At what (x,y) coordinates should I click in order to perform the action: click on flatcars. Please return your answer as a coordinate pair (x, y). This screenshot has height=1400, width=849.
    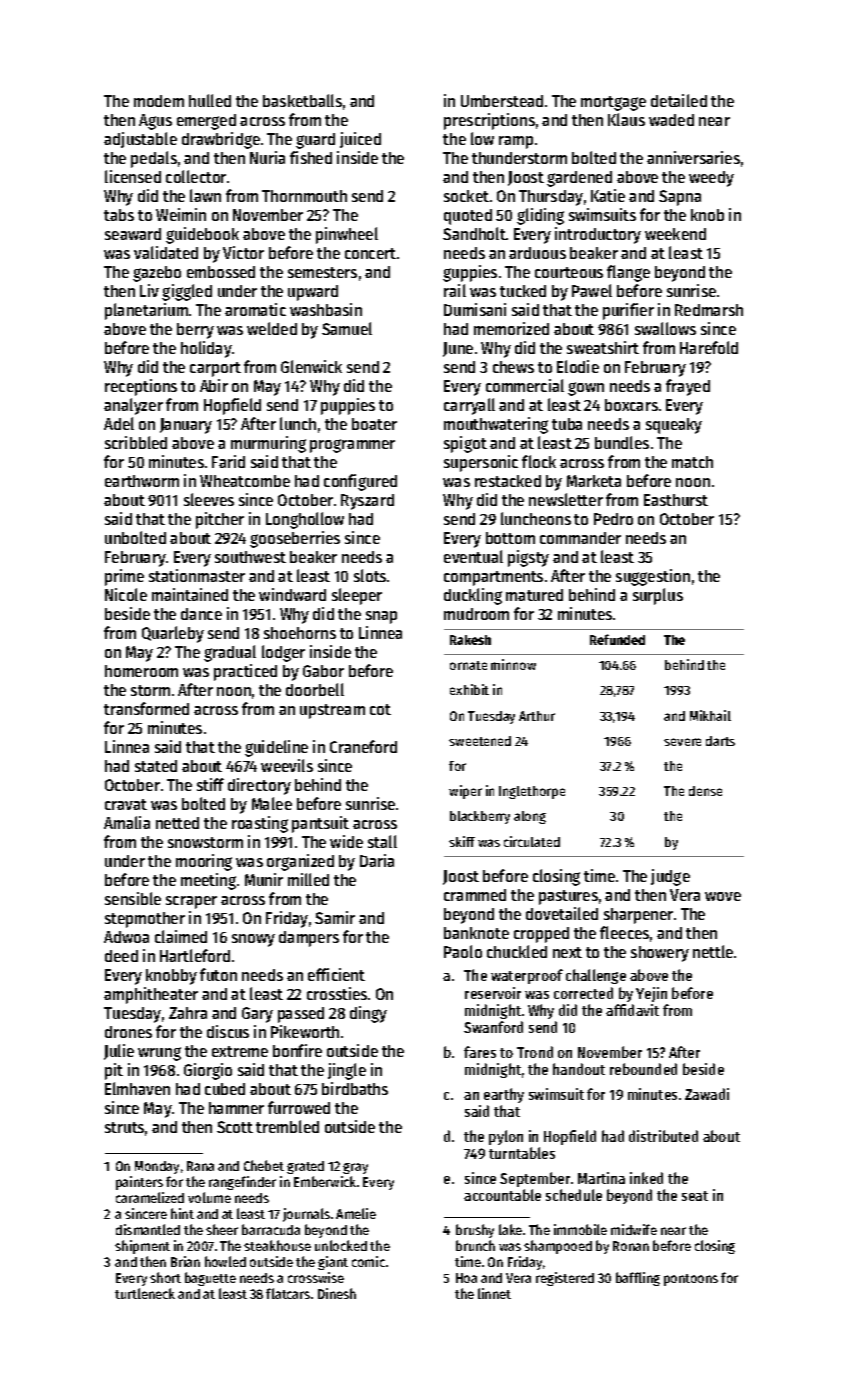
    Looking at the image, I should click on (288, 1293).
